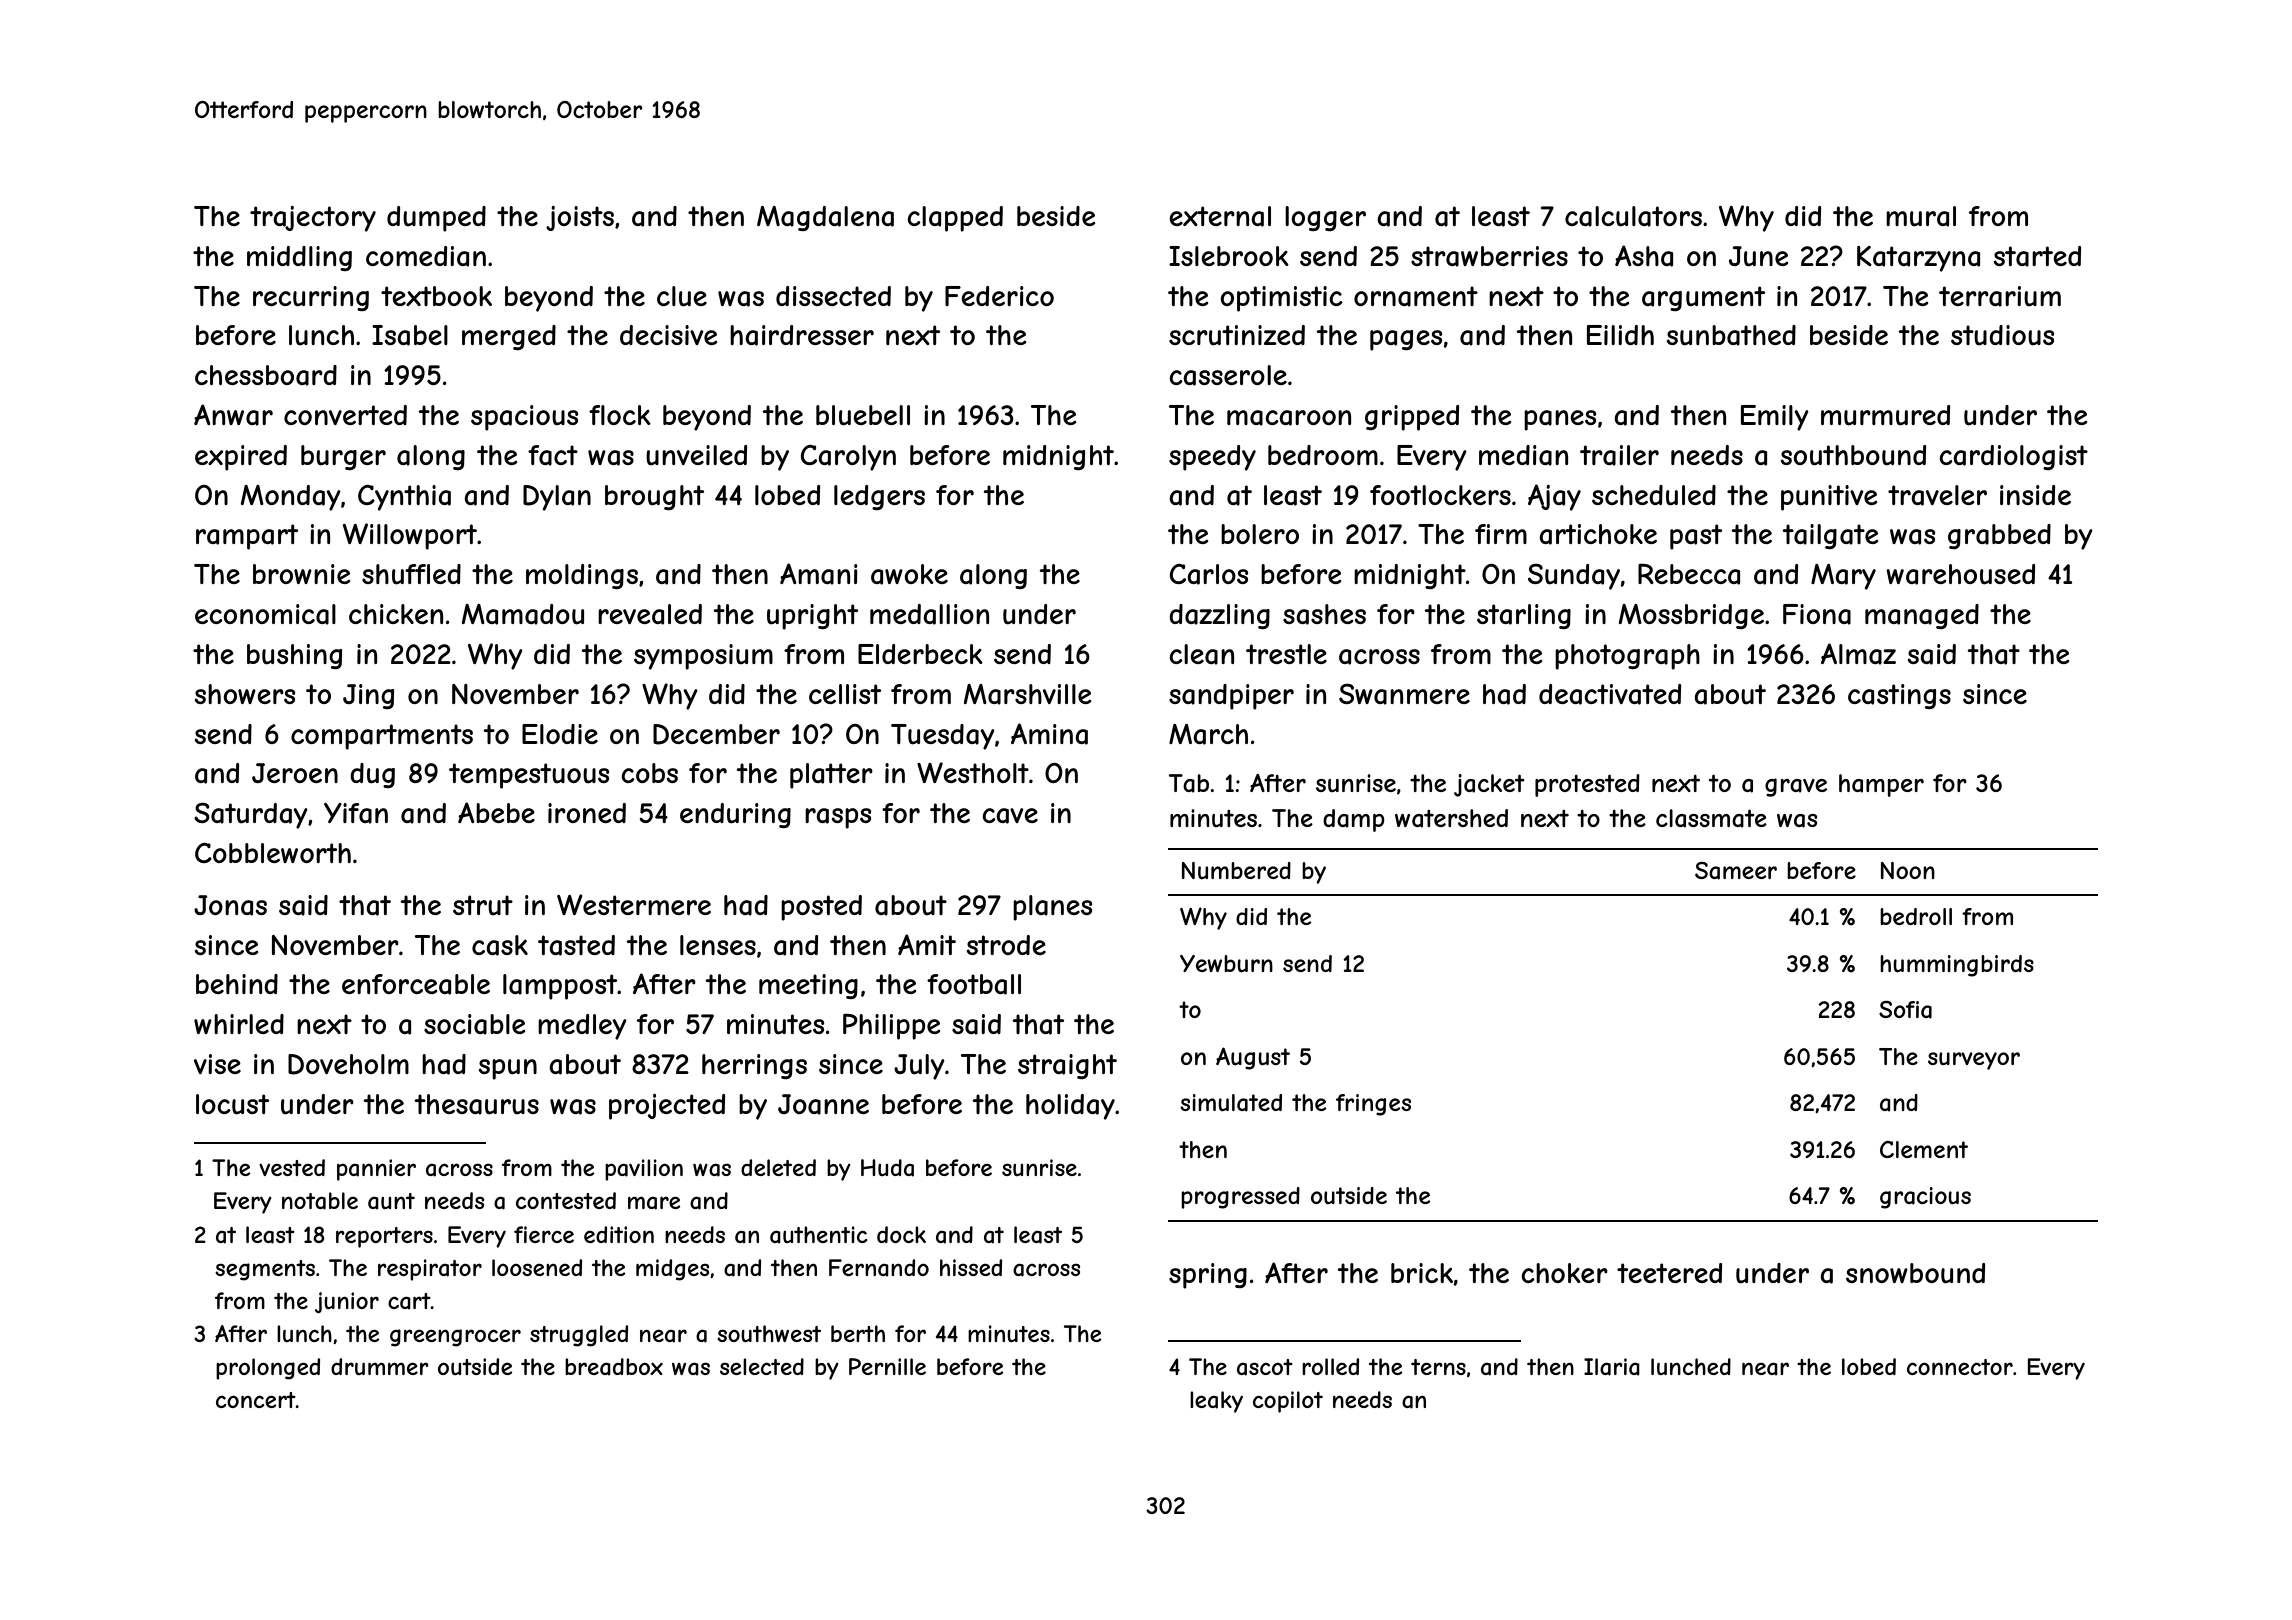 This image has width=2292, height=1620. What do you see at coordinates (1010, 816) in the image?
I see `cave` at bounding box center [1010, 816].
